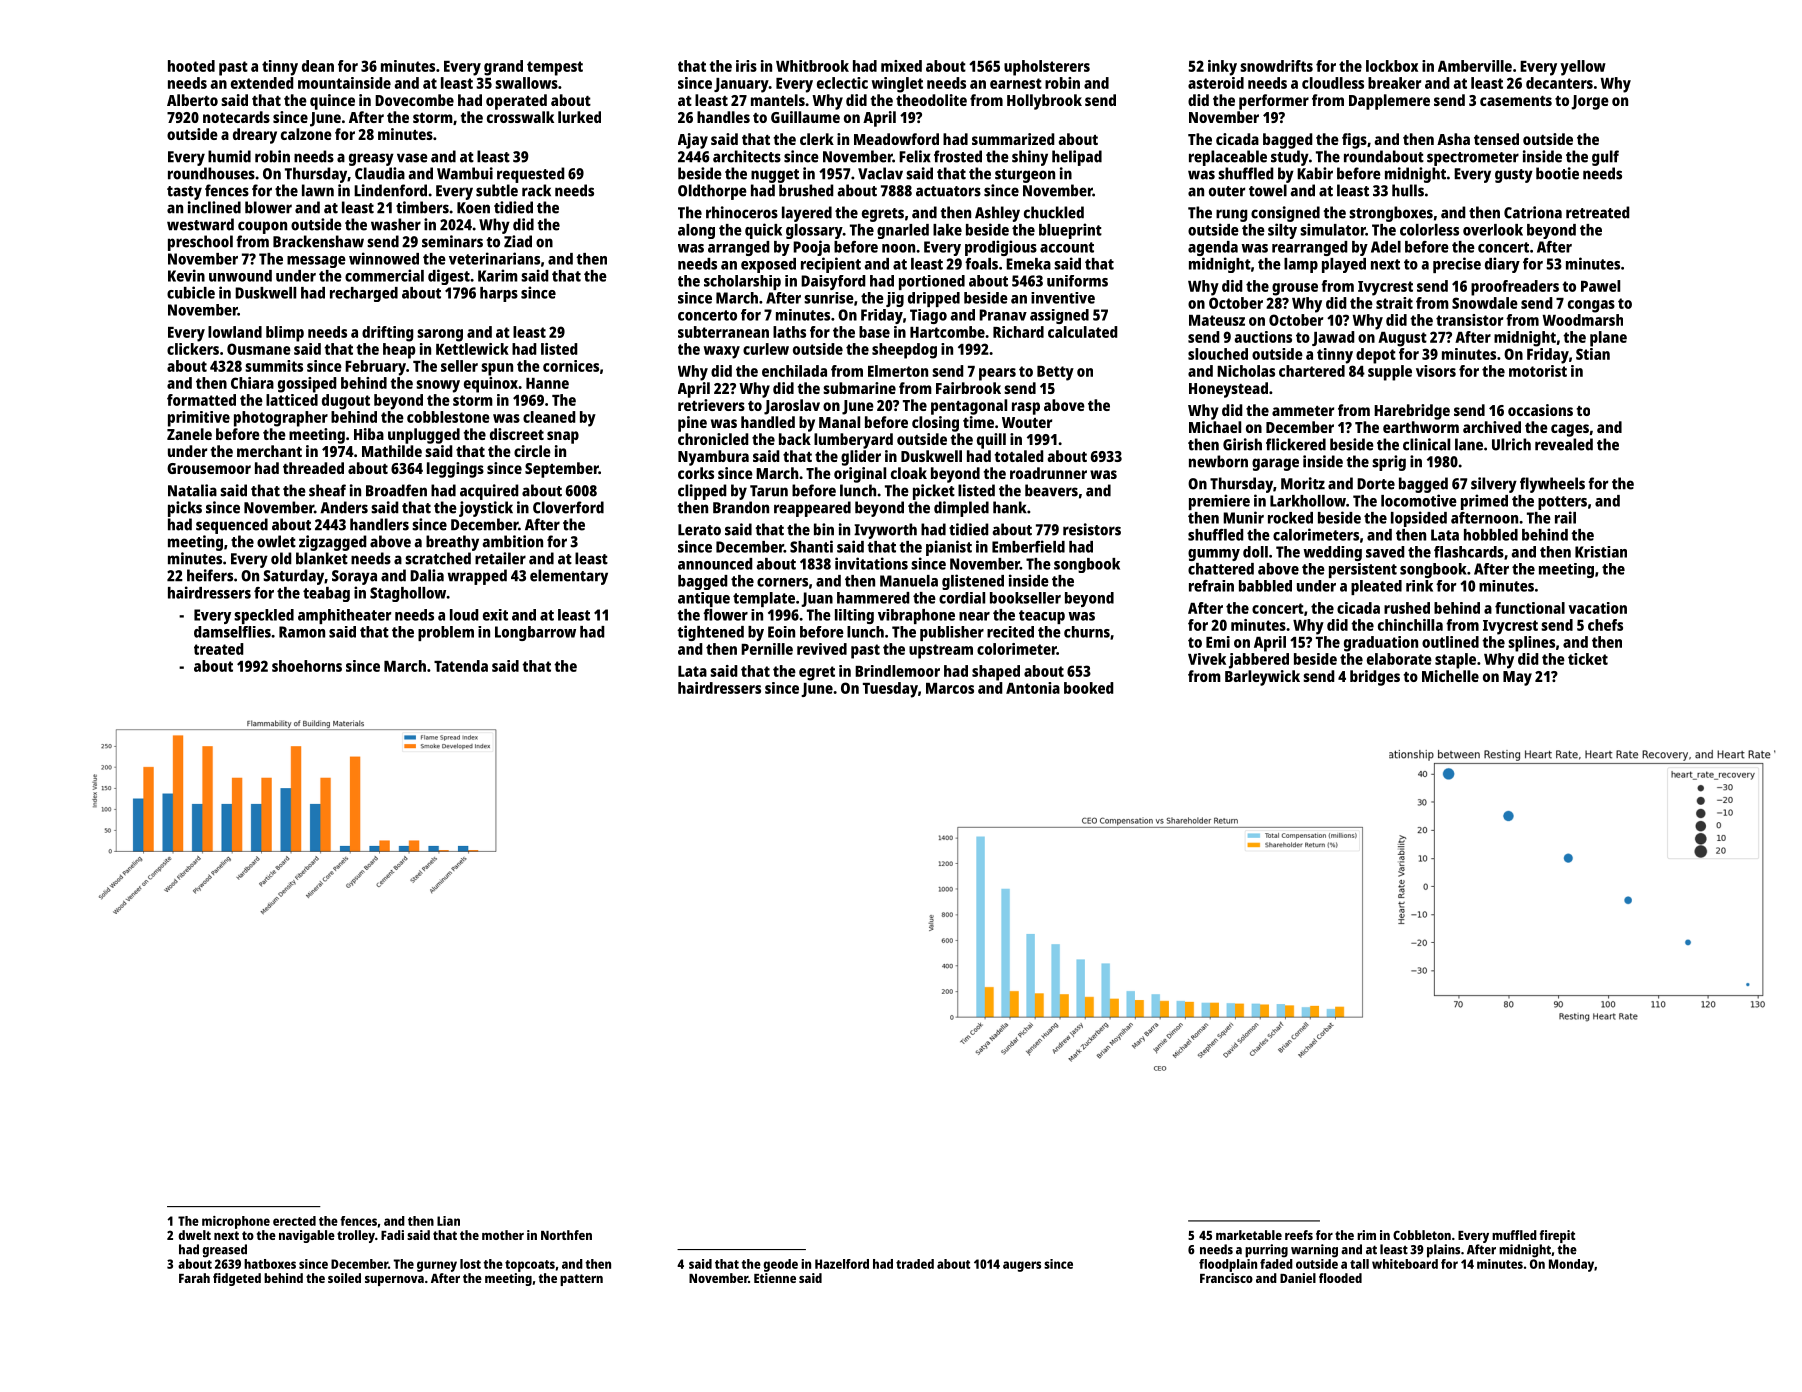 Image resolution: width=1802 pixels, height=1392 pixels. What do you see at coordinates (194, 1278) in the image?
I see `Farah` at bounding box center [194, 1278].
